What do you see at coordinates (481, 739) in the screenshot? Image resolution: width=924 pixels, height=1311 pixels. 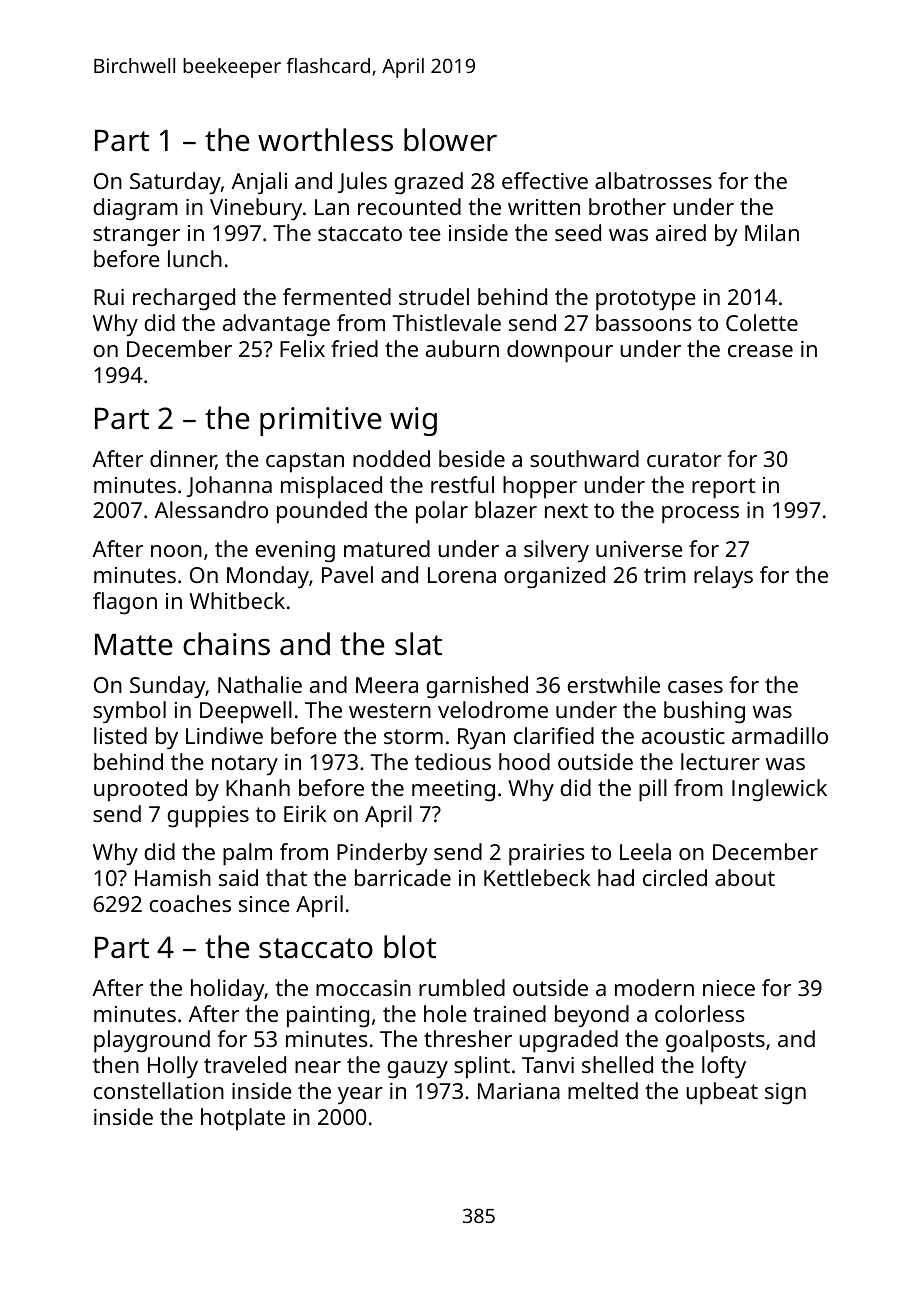 I see `Ryan` at bounding box center [481, 739].
